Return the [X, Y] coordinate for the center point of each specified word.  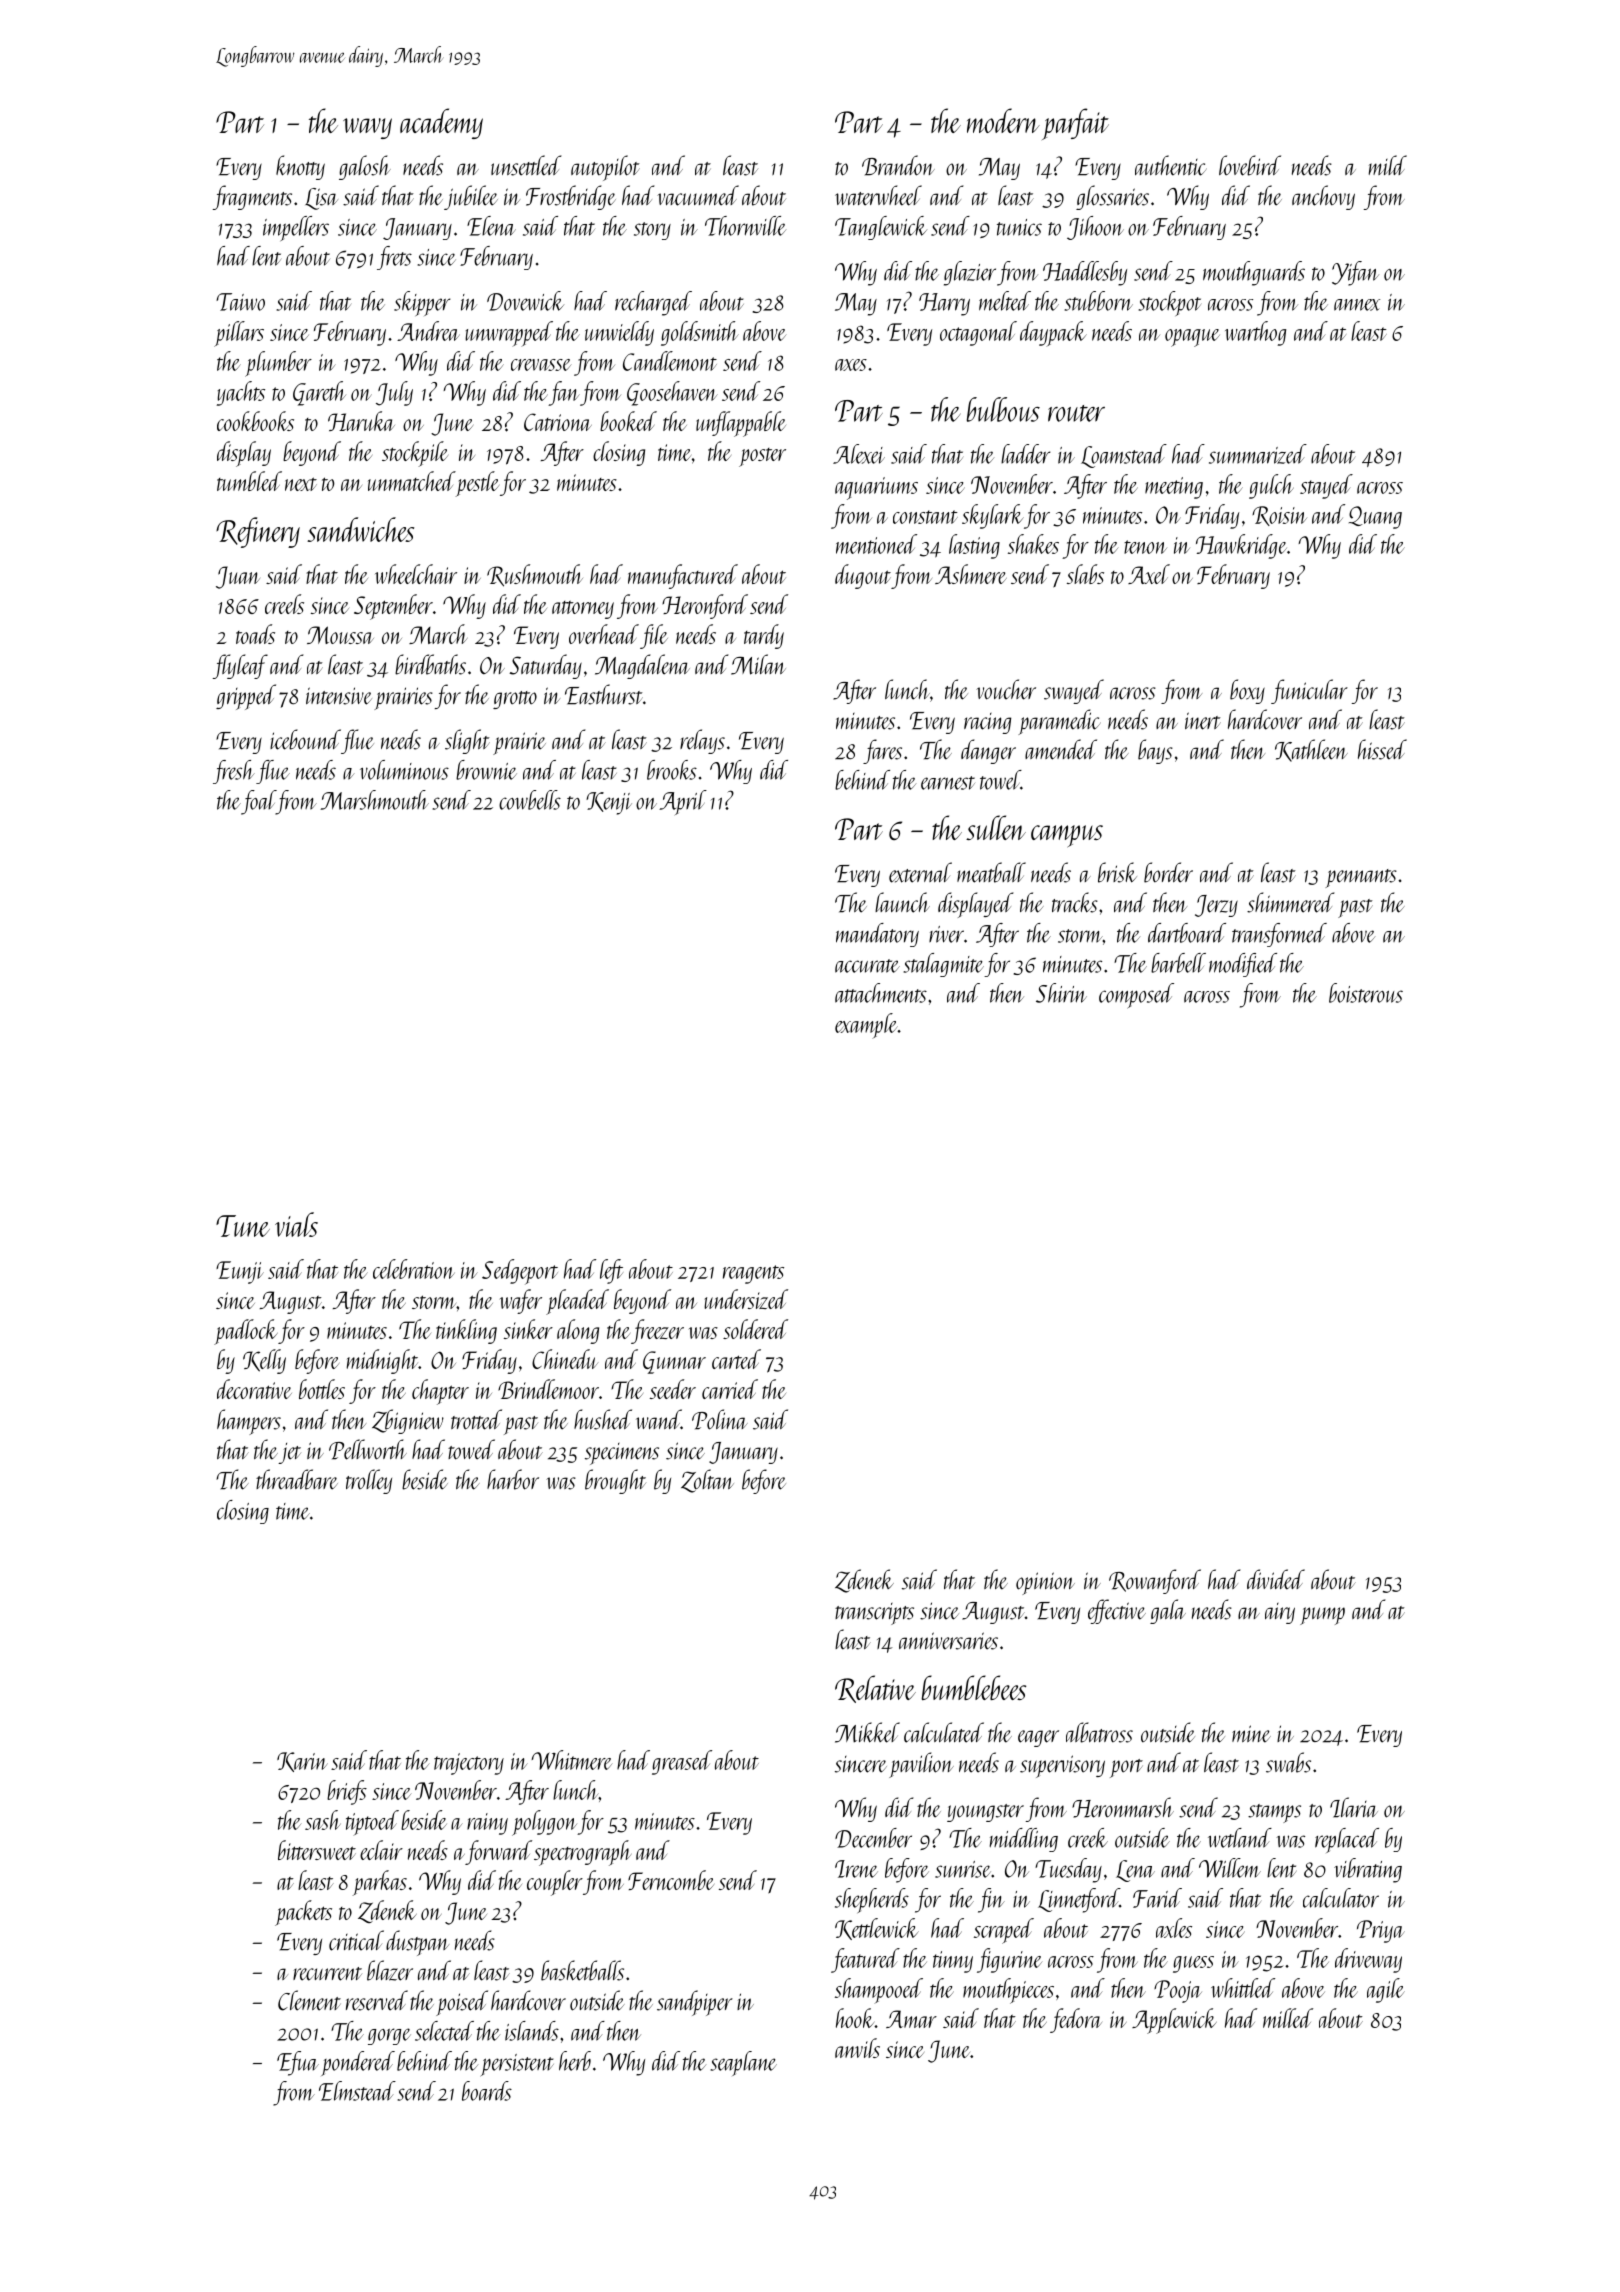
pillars [239, 334]
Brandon [898, 165]
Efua [298, 2063]
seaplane [744, 2063]
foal [258, 802]
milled [1288, 2018]
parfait [1075, 124]
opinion [1045, 1583]
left [611, 1271]
